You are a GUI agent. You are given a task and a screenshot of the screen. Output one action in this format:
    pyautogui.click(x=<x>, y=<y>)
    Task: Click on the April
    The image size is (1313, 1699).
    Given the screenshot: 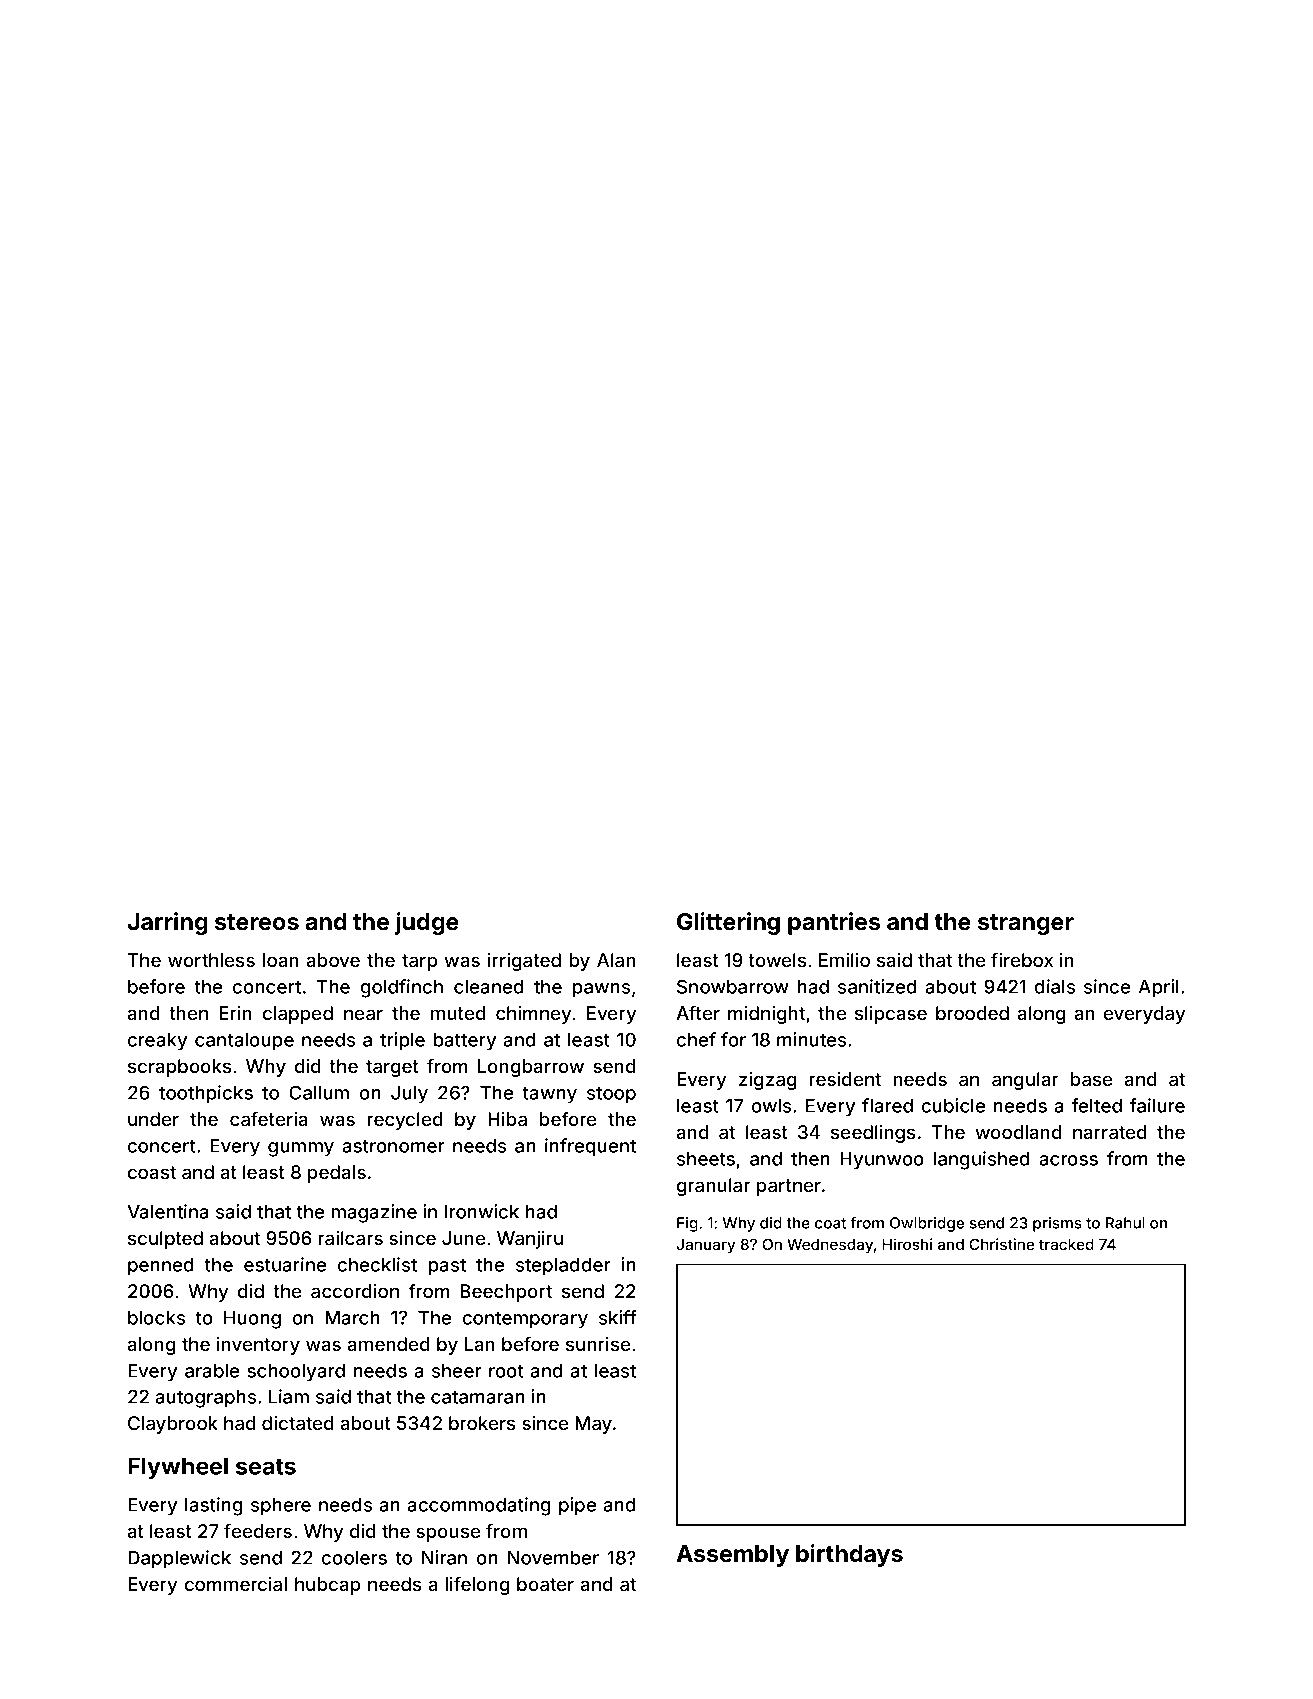 What is the action you would take?
    pyautogui.click(x=1159, y=988)
